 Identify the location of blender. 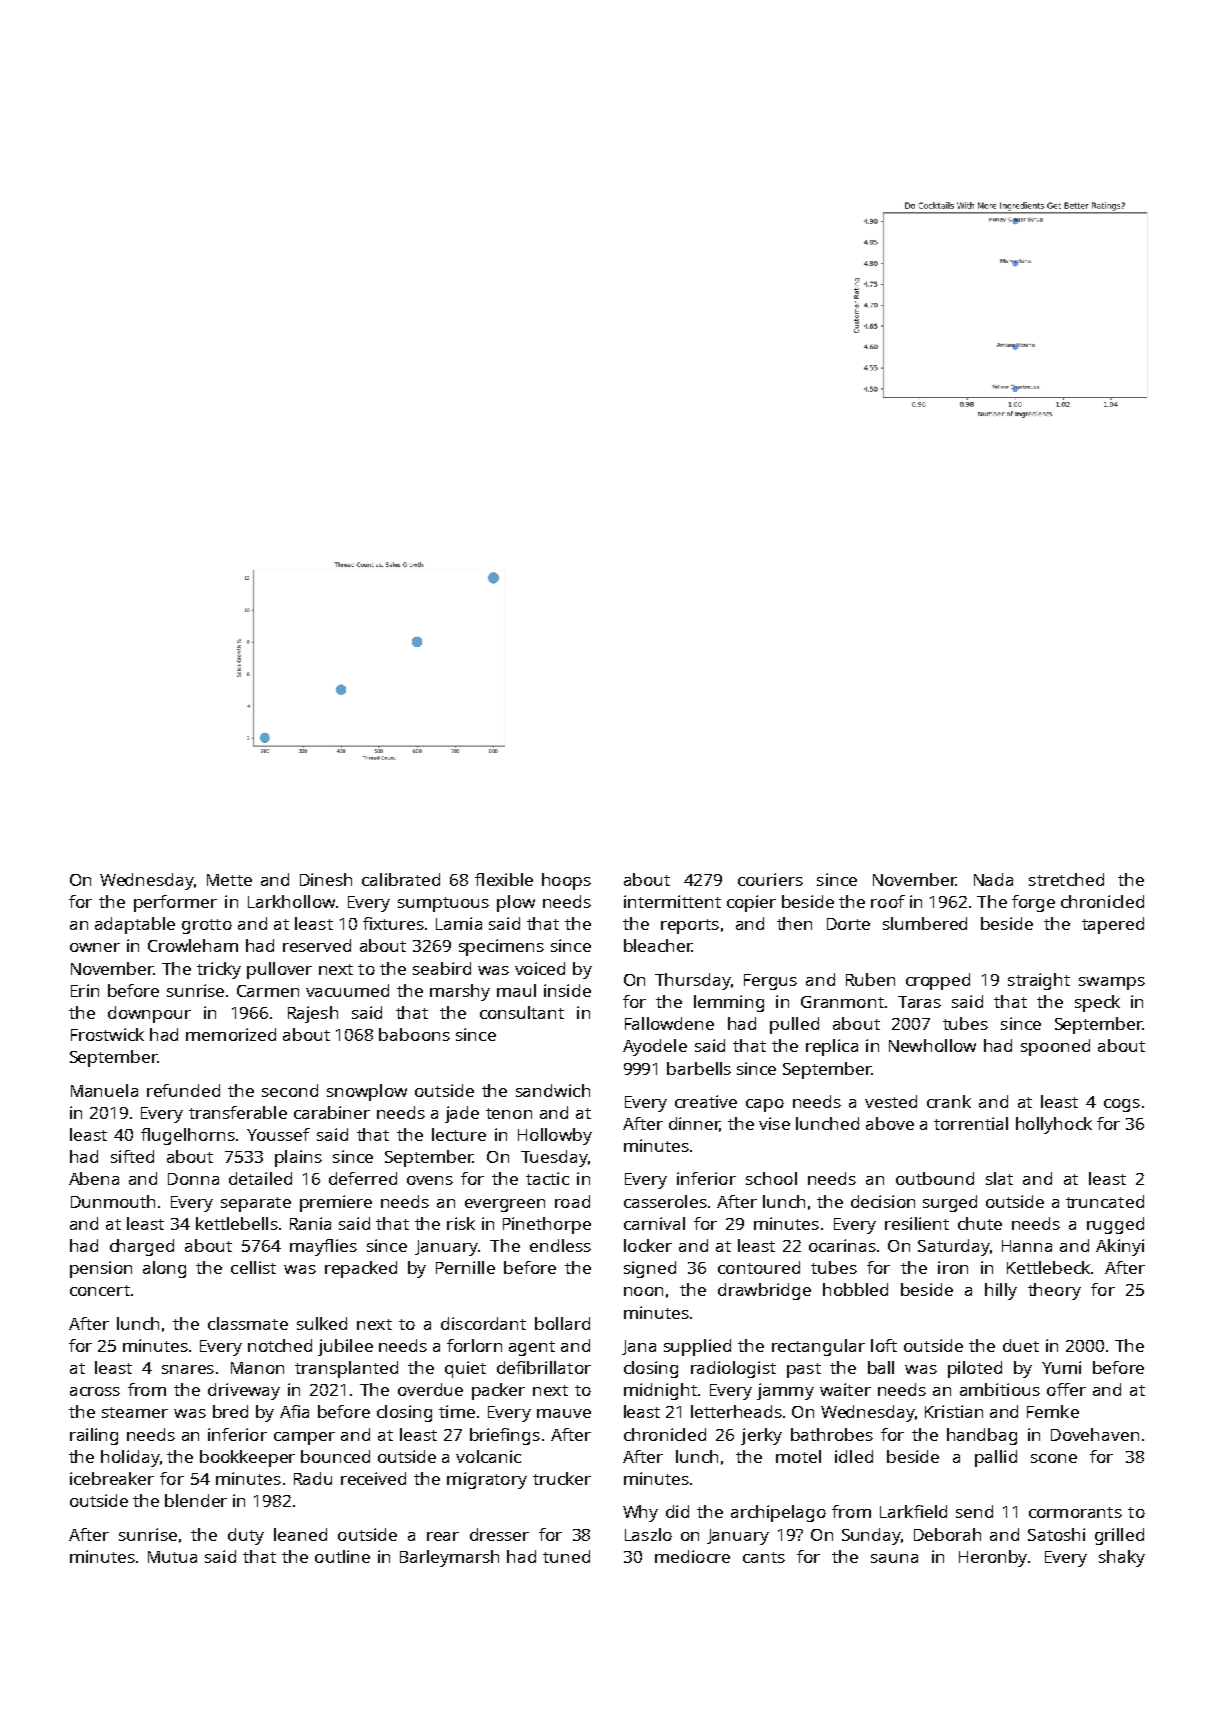
(196, 1500).
